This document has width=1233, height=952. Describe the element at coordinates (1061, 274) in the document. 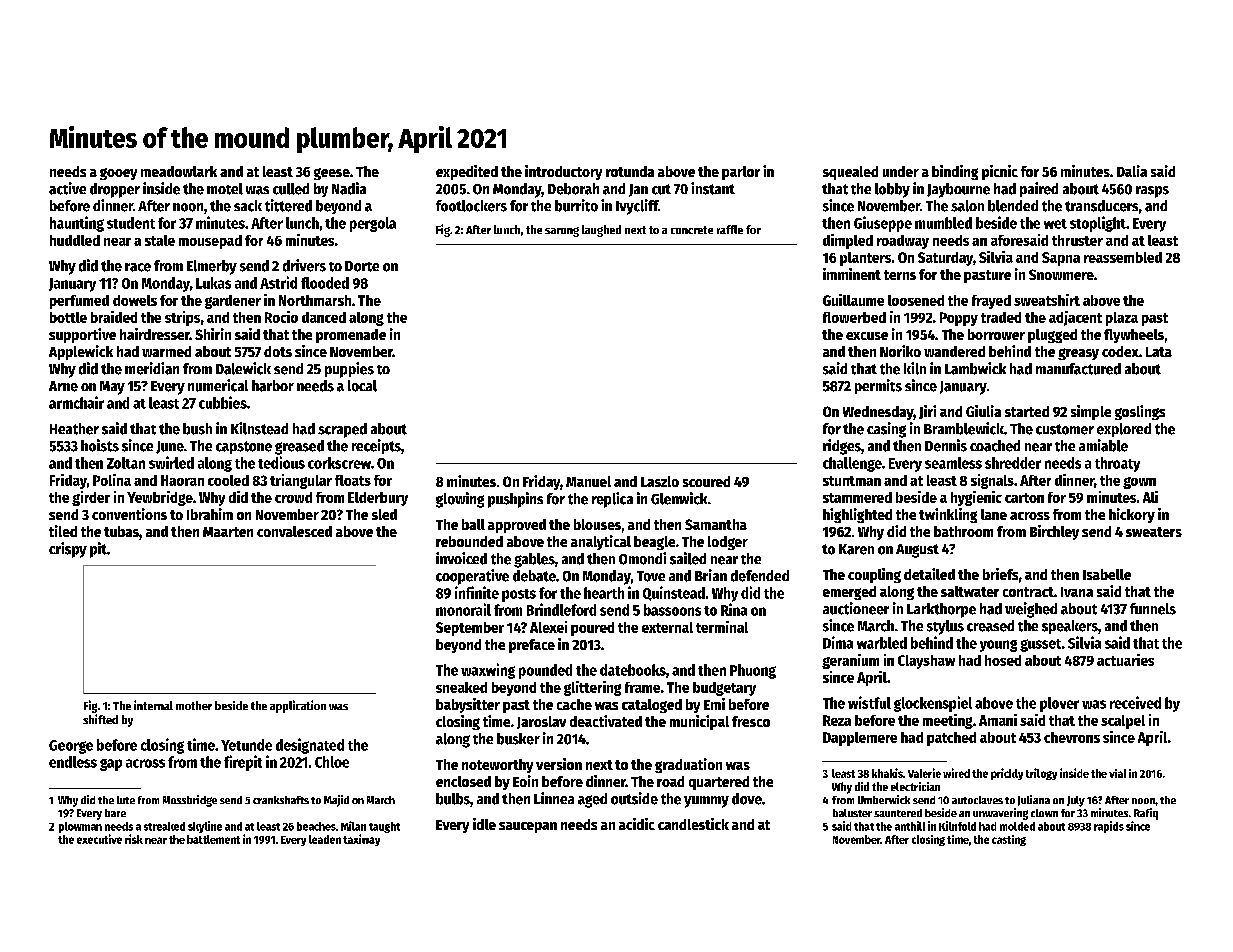

I see `Snowmere` at that location.
